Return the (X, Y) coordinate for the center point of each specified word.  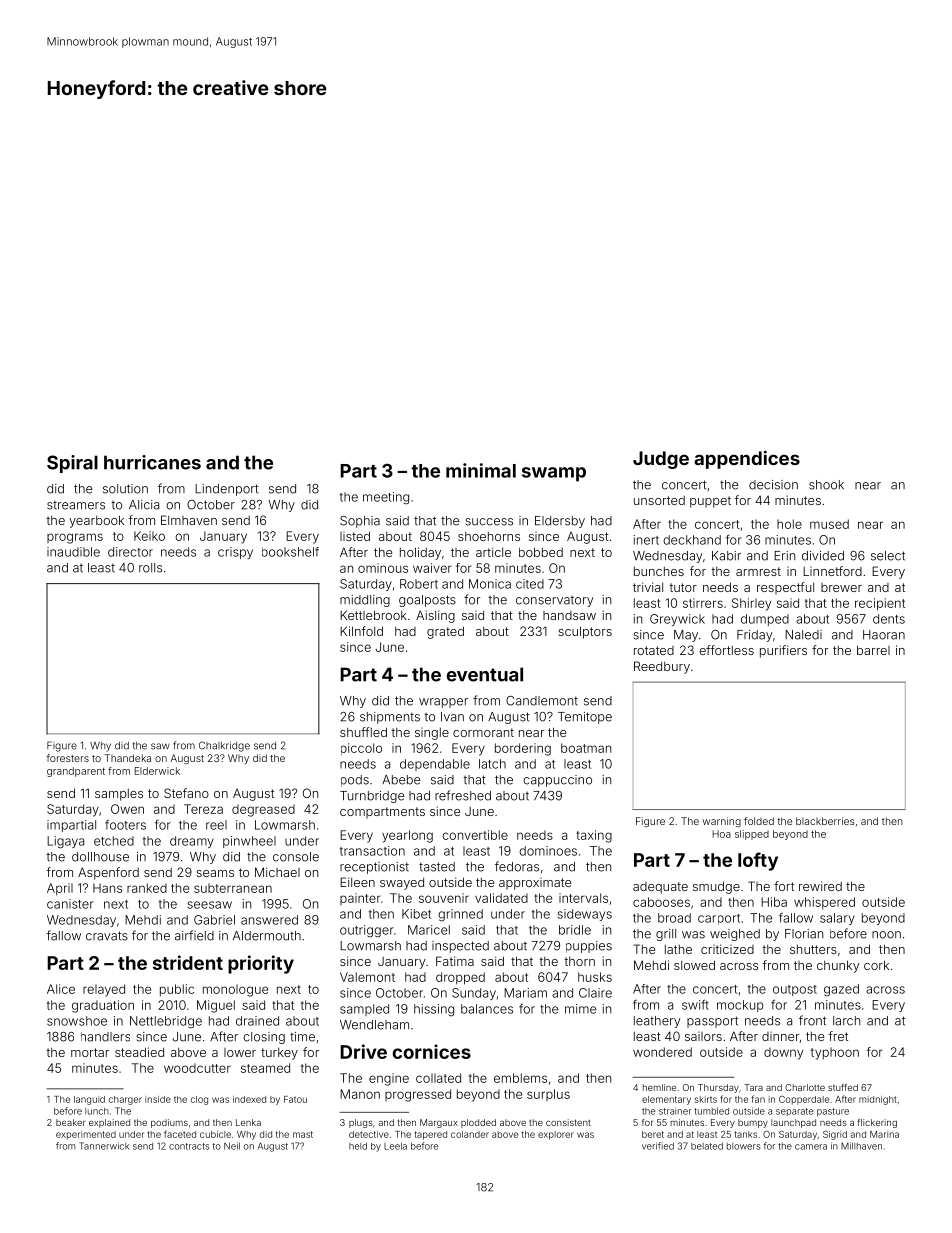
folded (759, 821)
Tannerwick (104, 1146)
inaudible (73, 552)
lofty (758, 861)
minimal (481, 470)
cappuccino (557, 781)
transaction (372, 851)
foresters (67, 758)
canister (70, 904)
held (358, 1146)
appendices (747, 459)
